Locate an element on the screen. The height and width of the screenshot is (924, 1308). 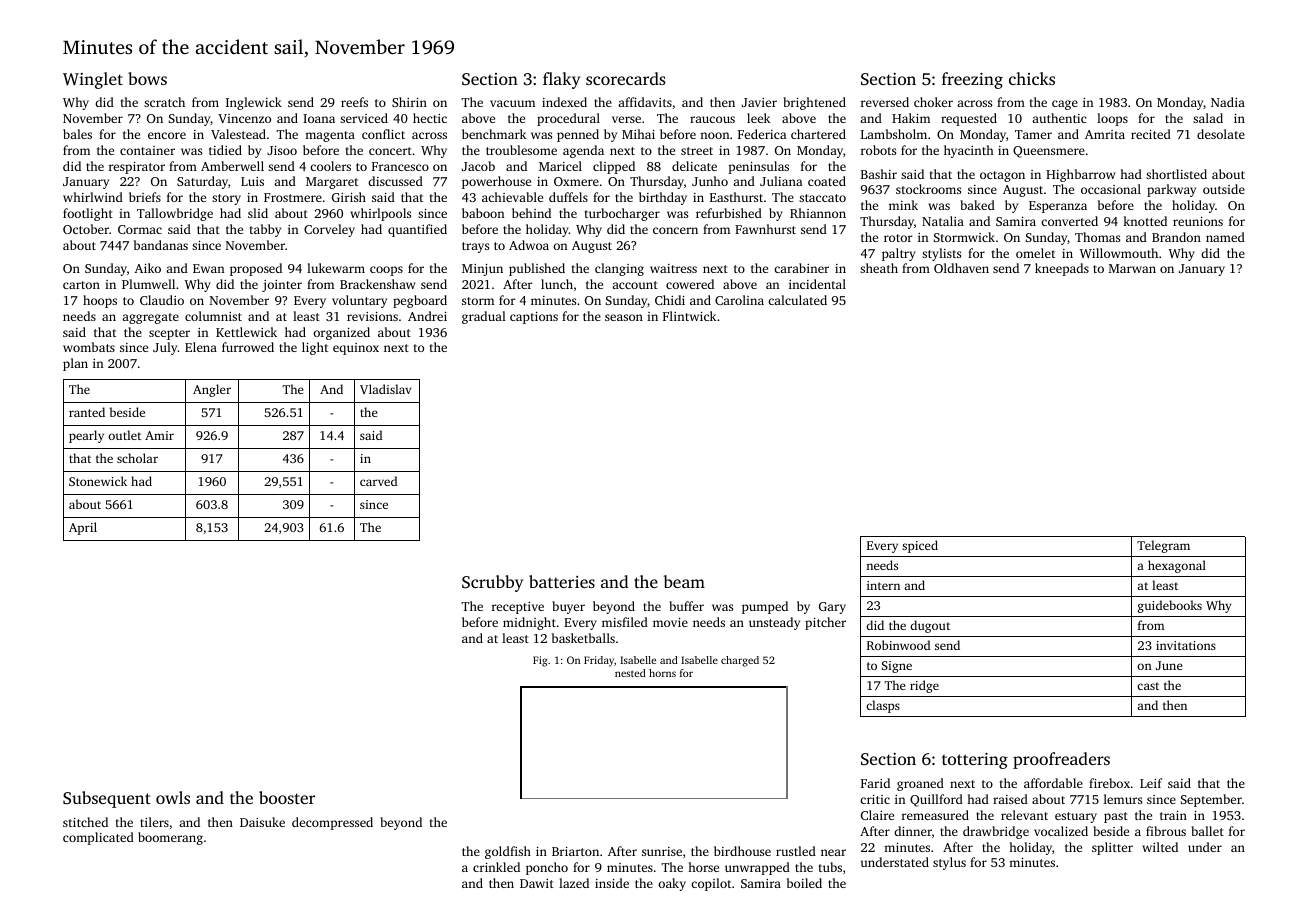
hoops is located at coordinates (100, 301).
